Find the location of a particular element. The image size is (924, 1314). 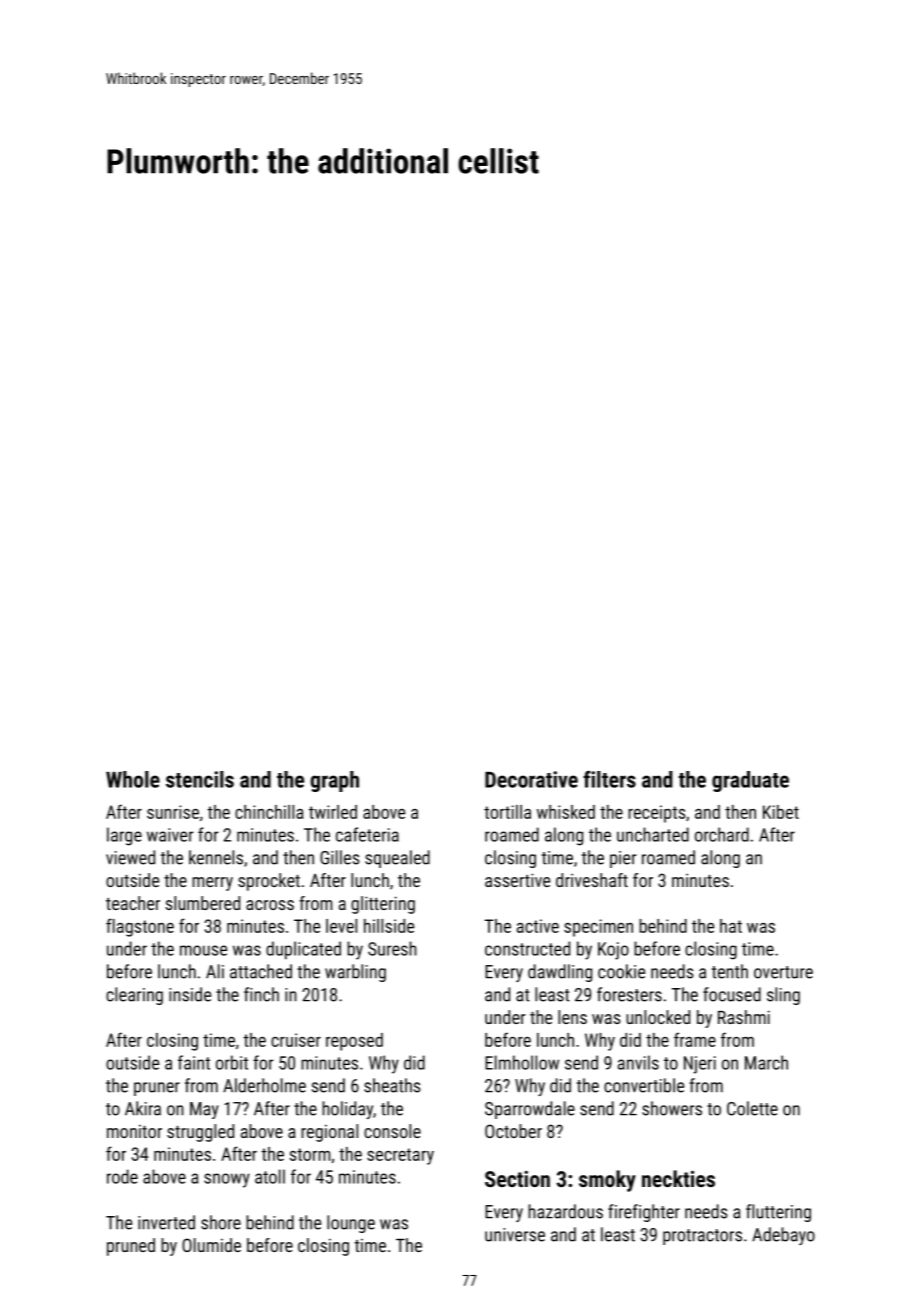

flagstone is located at coordinates (140, 927).
